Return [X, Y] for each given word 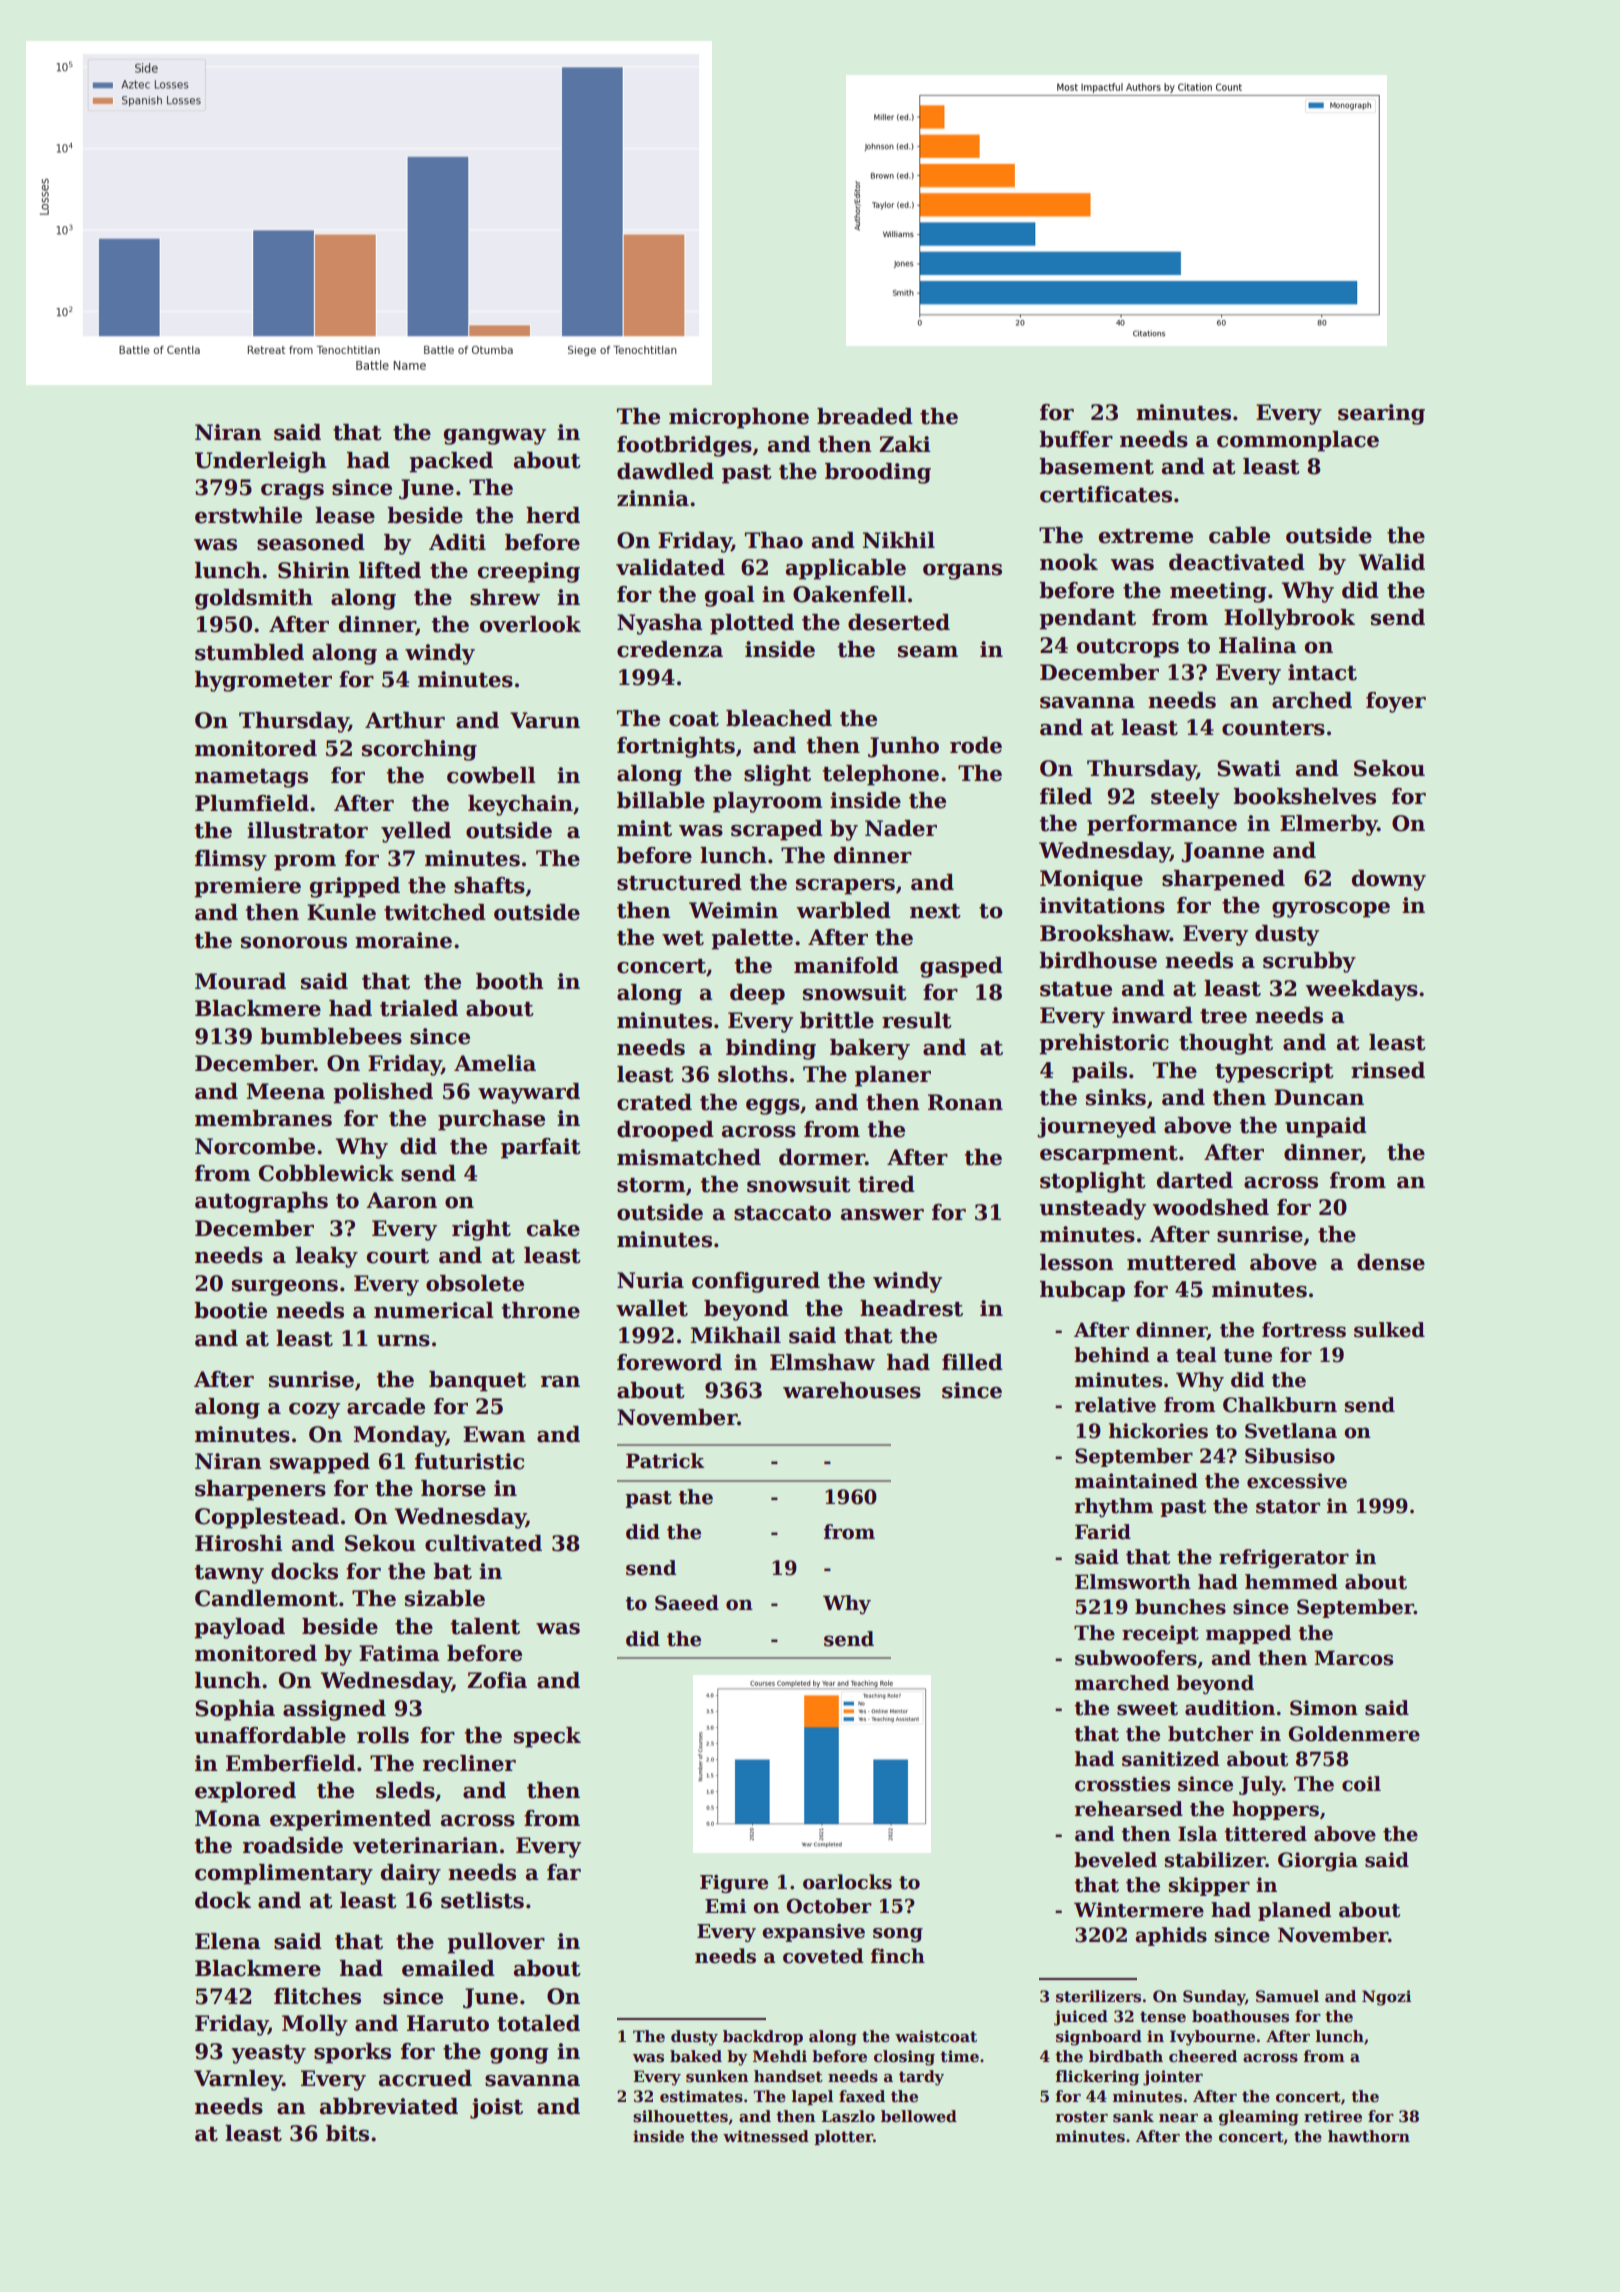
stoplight [1093, 1182]
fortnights [676, 747]
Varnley [238, 2080]
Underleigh [260, 462]
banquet [477, 1381]
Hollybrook [1289, 619]
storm [651, 1185]
